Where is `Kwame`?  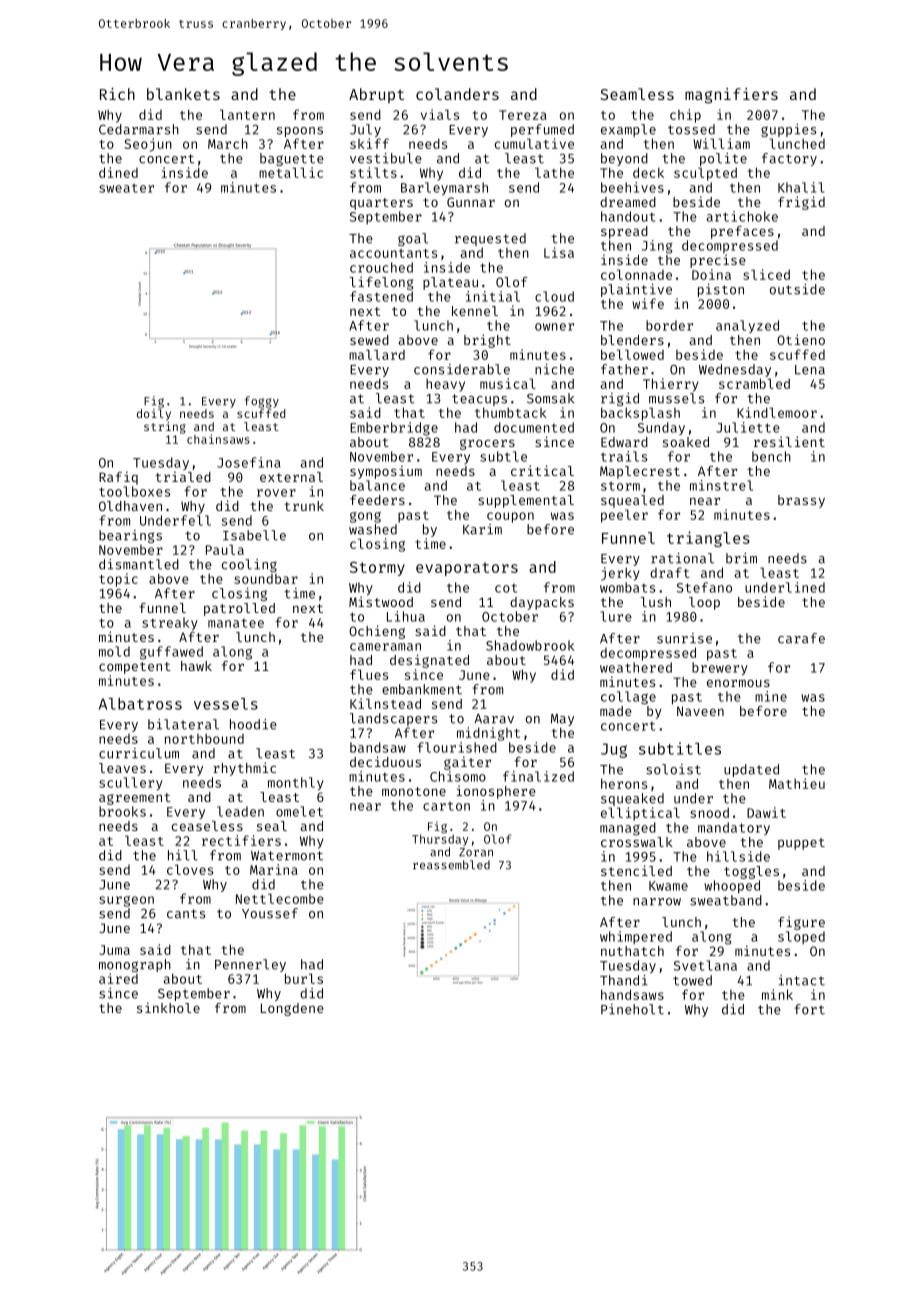 Kwame is located at coordinates (668, 886).
